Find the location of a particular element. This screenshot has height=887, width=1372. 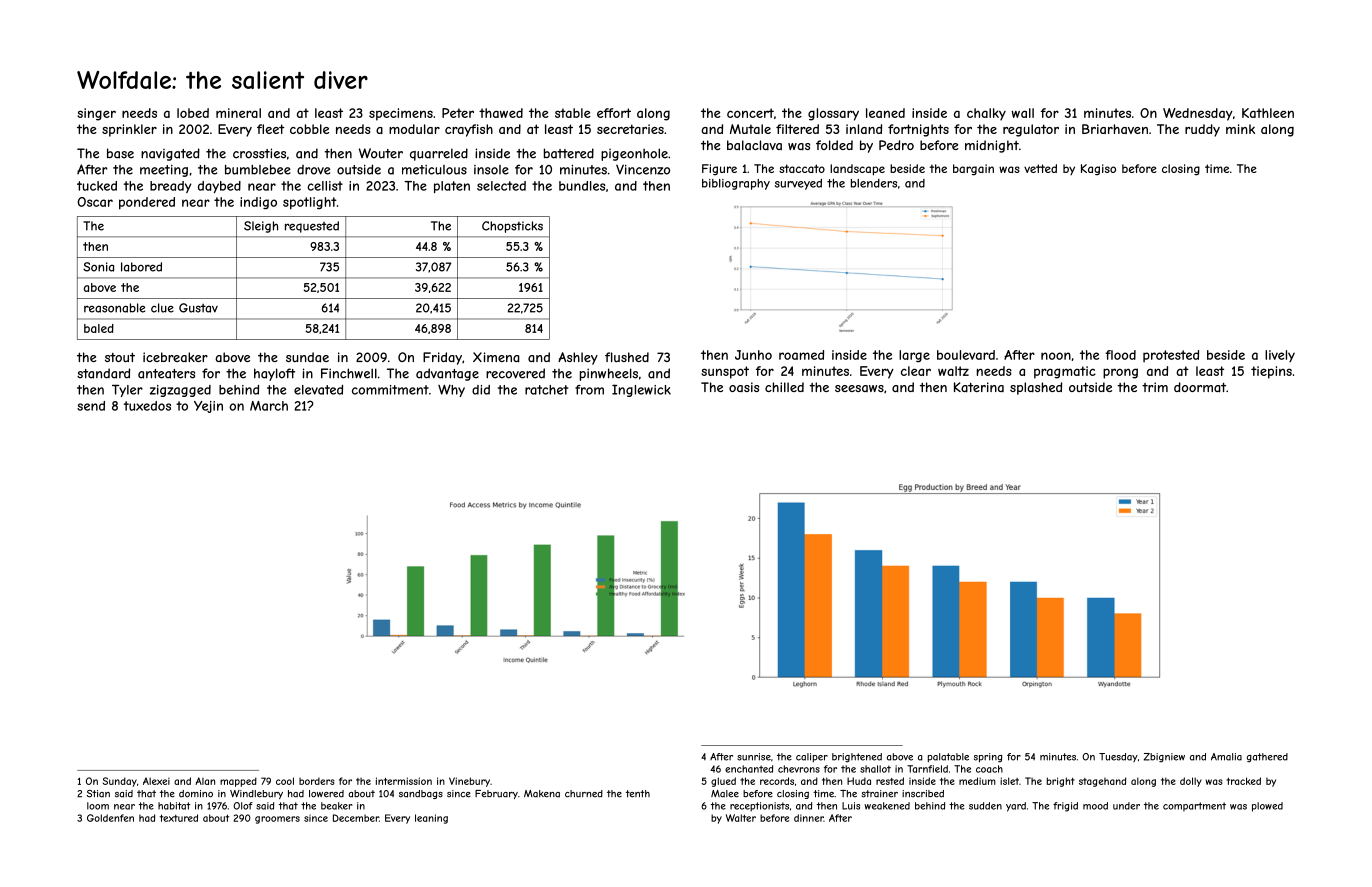

trim is located at coordinates (1155, 387).
